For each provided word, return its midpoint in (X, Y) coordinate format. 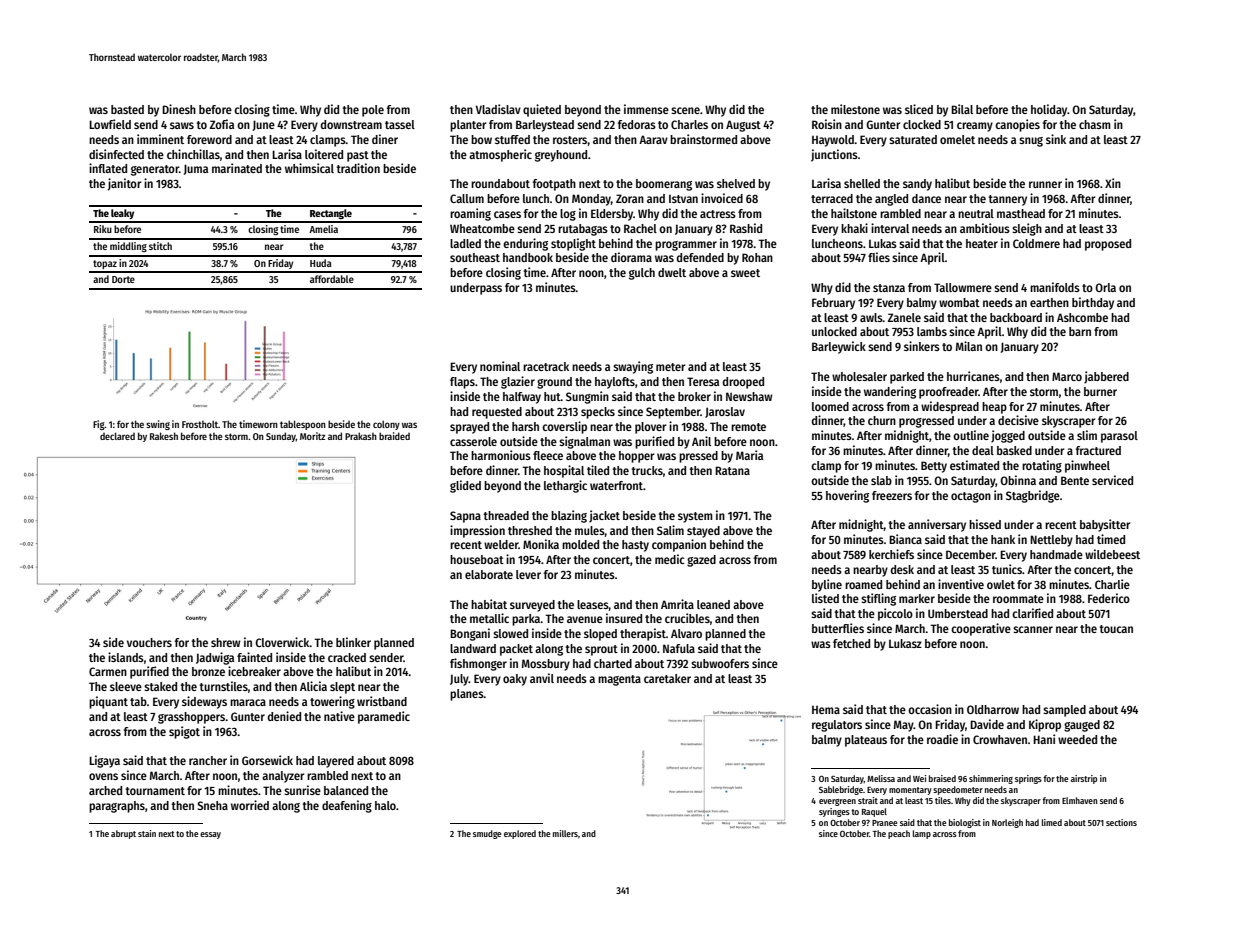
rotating (1042, 466)
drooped (743, 383)
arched (105, 790)
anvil (542, 678)
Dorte (123, 279)
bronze (208, 671)
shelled (862, 183)
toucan (1116, 629)
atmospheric (500, 155)
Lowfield (110, 124)
